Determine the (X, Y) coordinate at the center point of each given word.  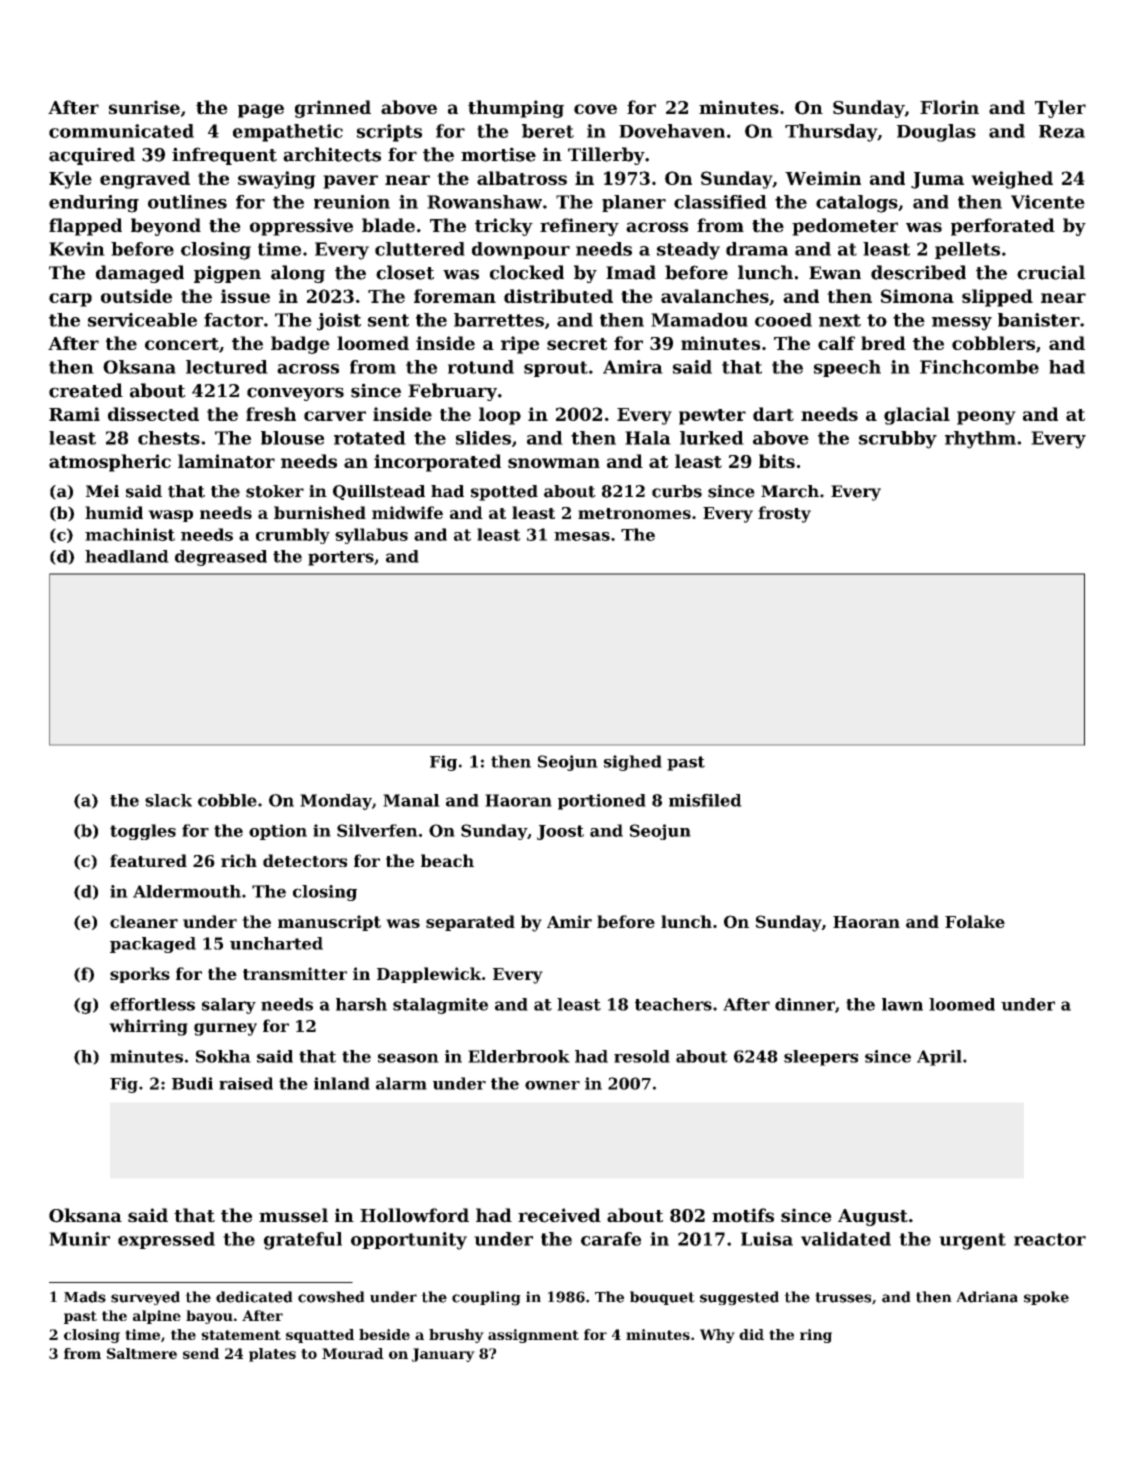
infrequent (224, 156)
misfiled (705, 800)
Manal (411, 800)
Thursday (831, 133)
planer (634, 203)
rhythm (980, 440)
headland (127, 556)
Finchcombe (979, 367)
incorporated (437, 463)
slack (168, 800)
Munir (79, 1239)
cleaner (144, 921)
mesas (582, 536)
